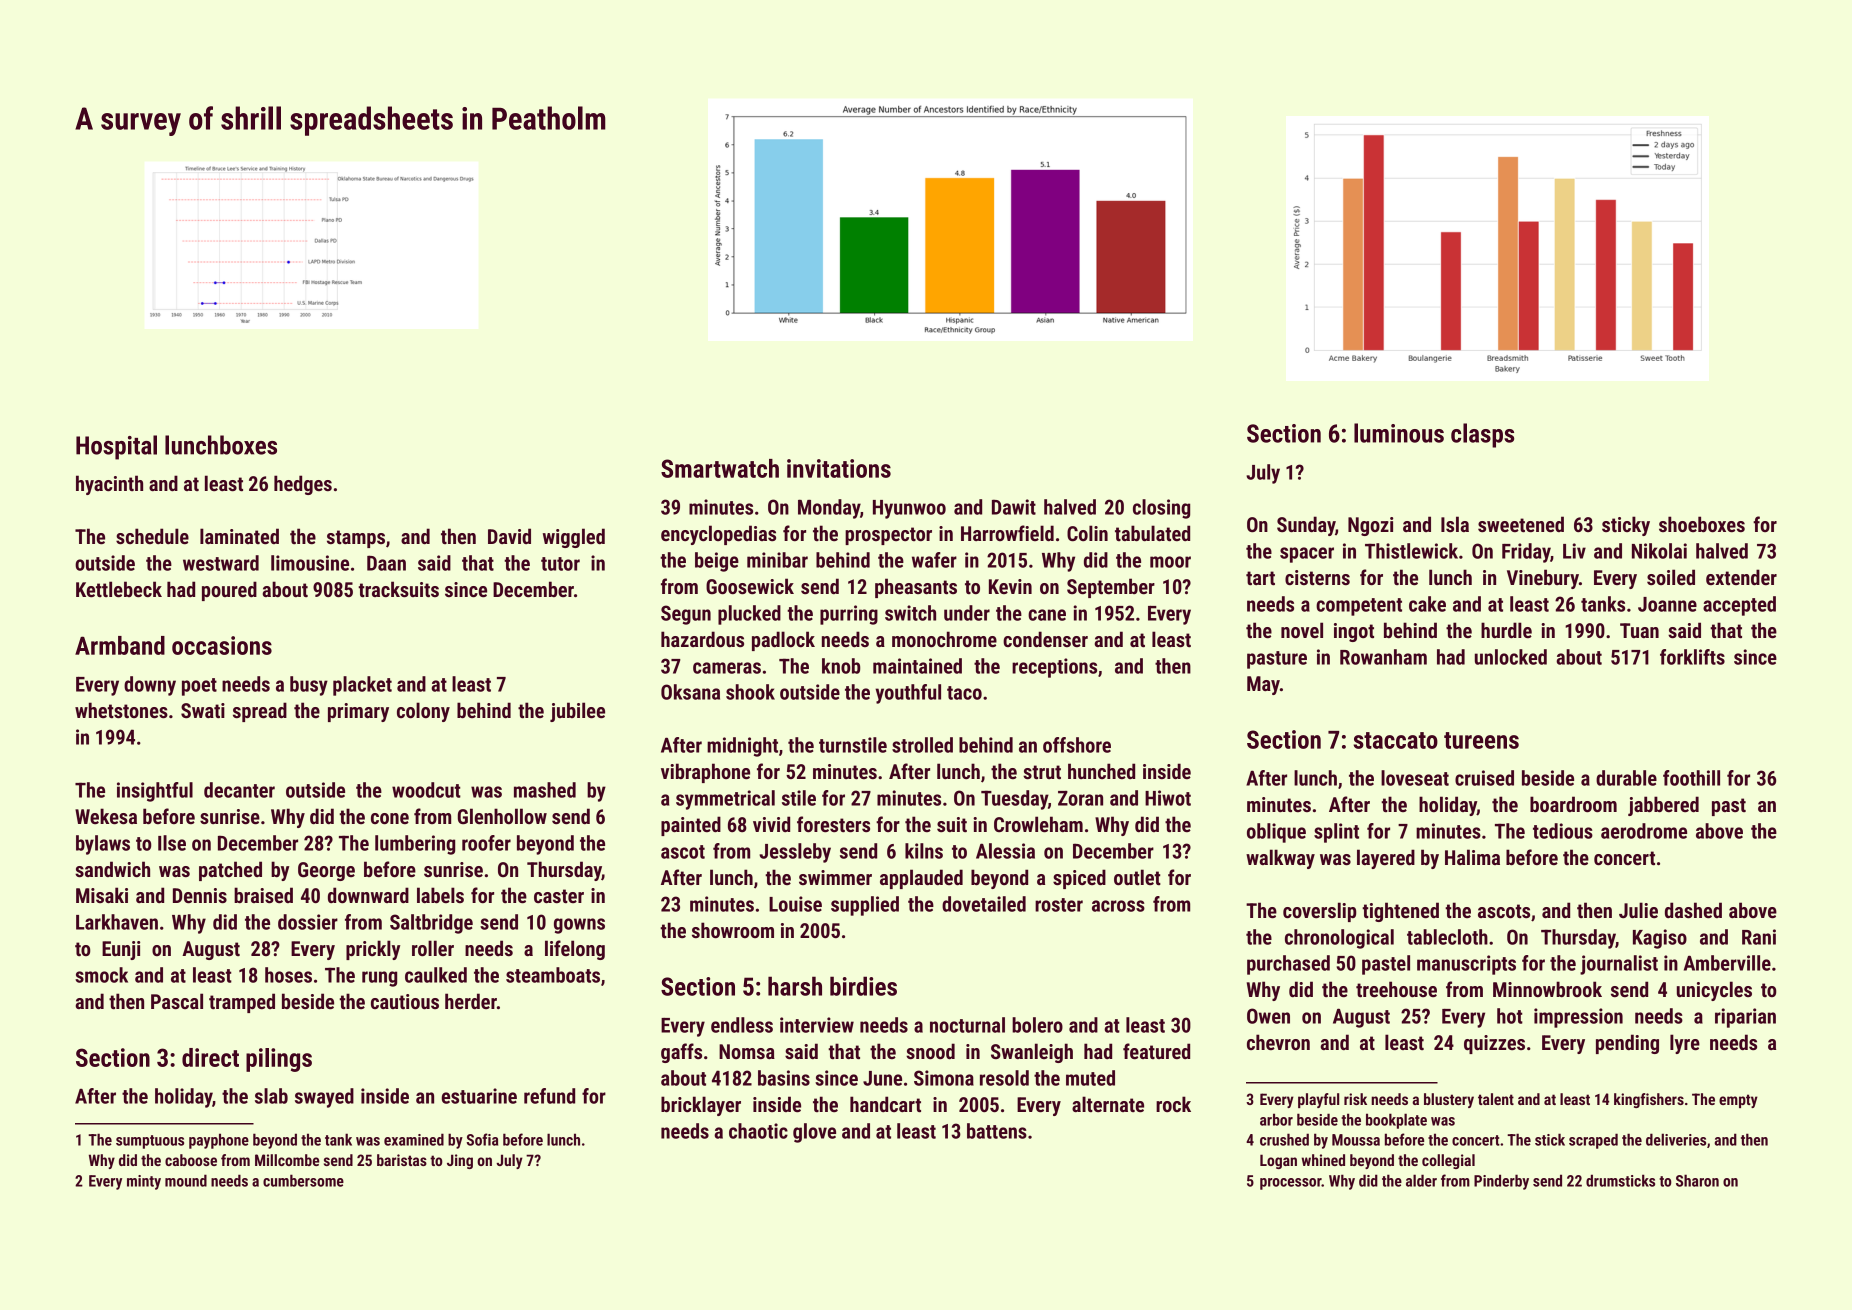 This page has height=1310, width=1852. Describe the element at coordinates (705, 773) in the page. I see `vibraphone` at that location.
